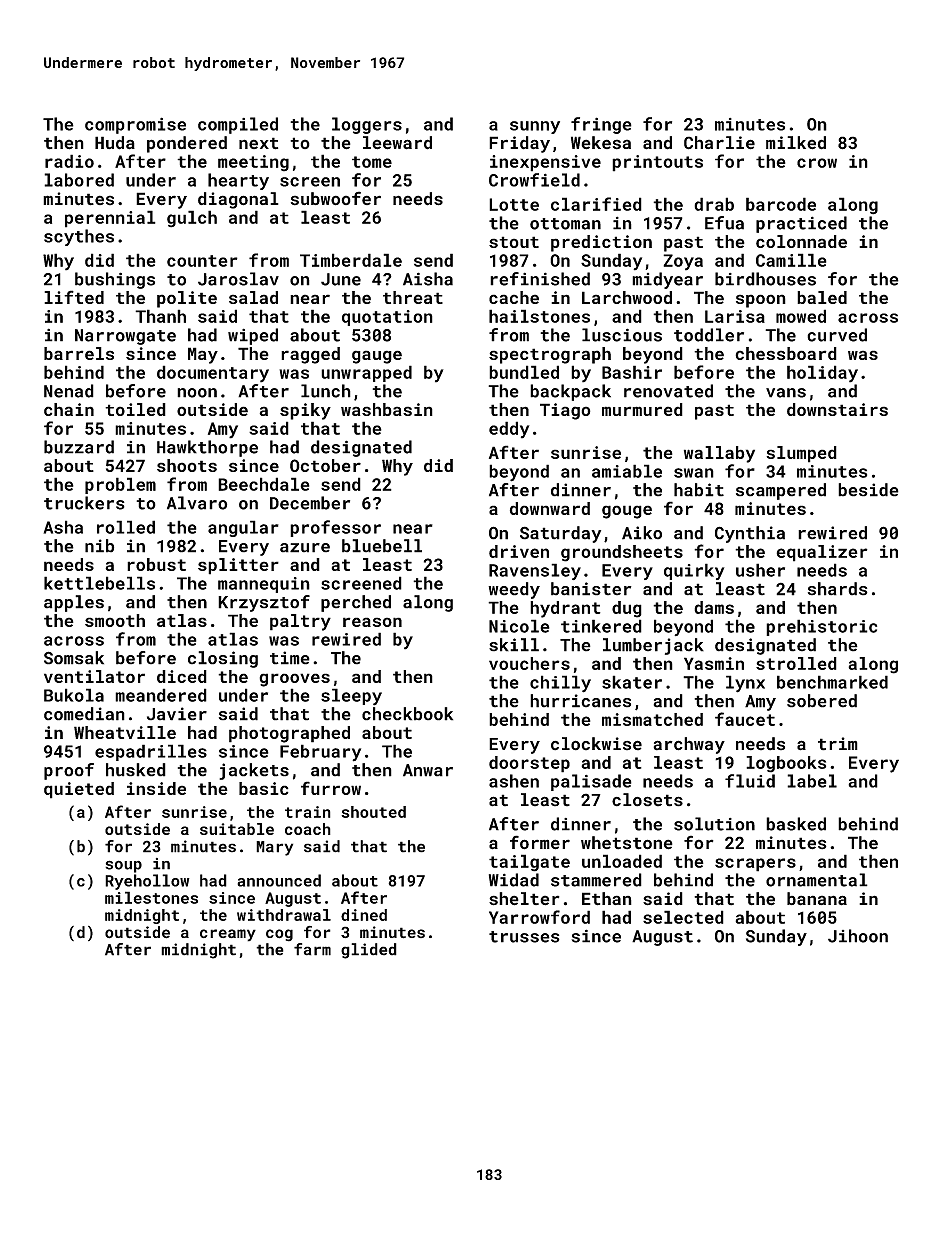 This screenshot has height=1233, width=952. I want to click on milked, so click(796, 143).
